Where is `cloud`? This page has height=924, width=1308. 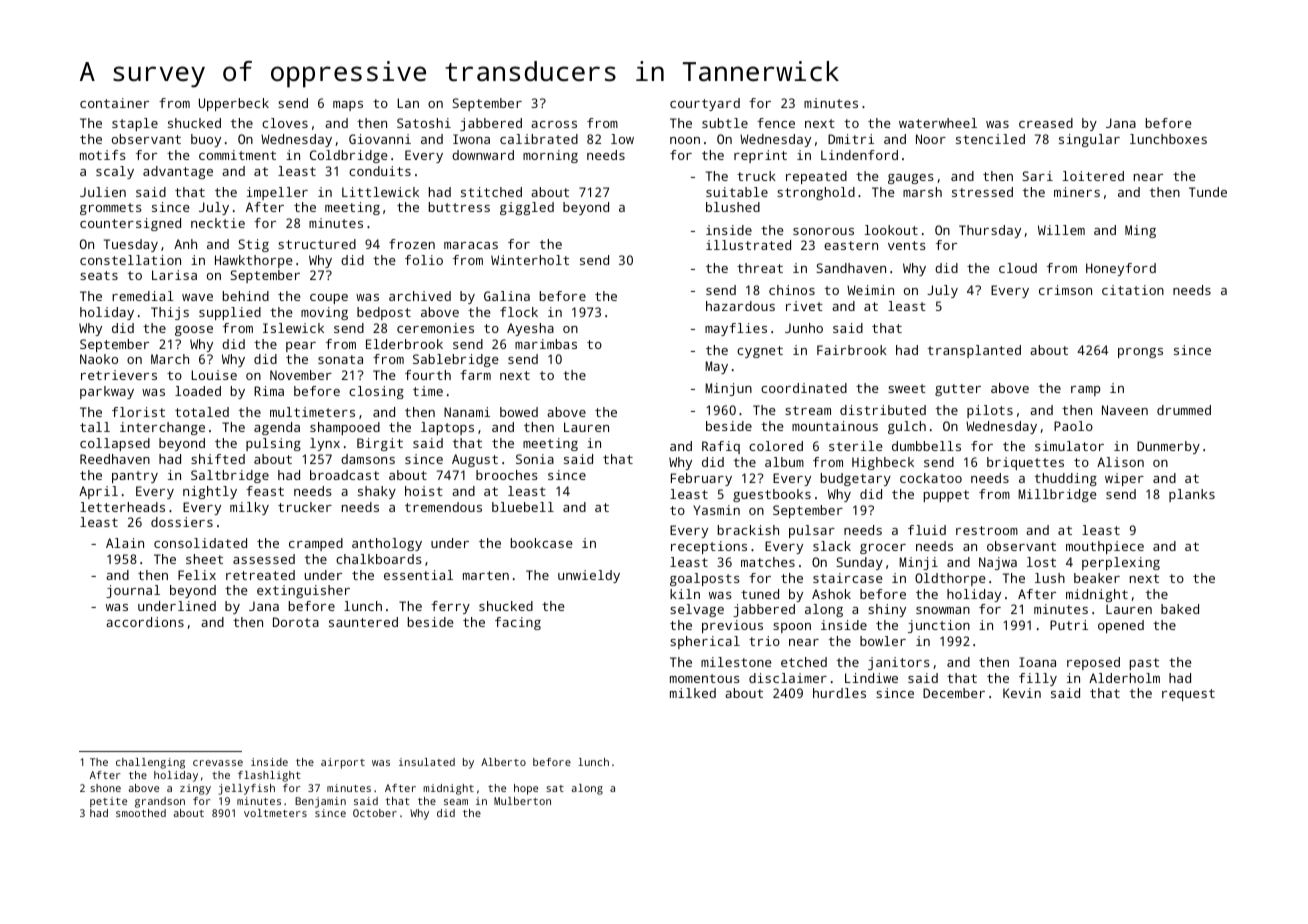
cloud is located at coordinates (1018, 268).
